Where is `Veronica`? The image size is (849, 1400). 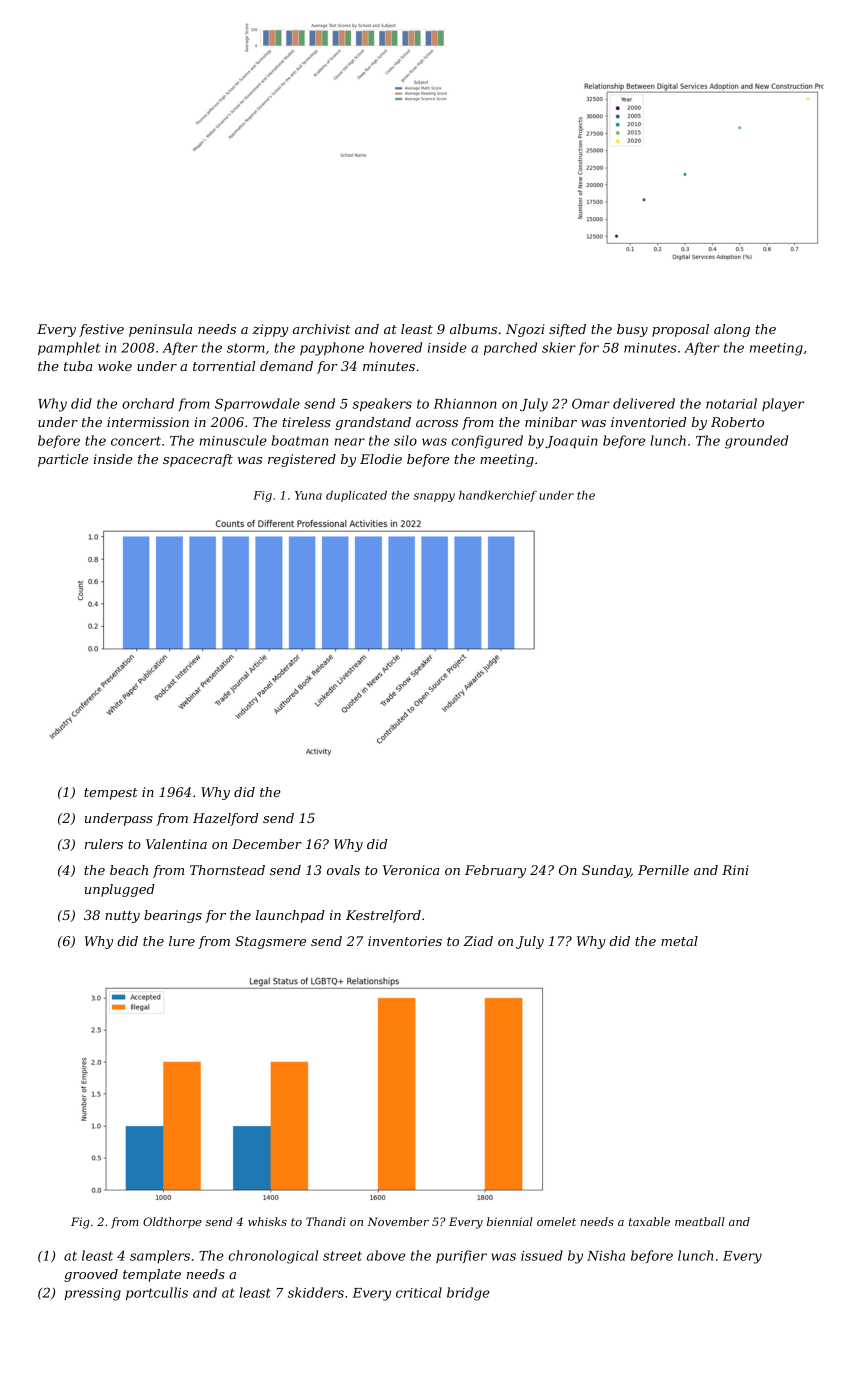
Veronica is located at coordinates (411, 870).
